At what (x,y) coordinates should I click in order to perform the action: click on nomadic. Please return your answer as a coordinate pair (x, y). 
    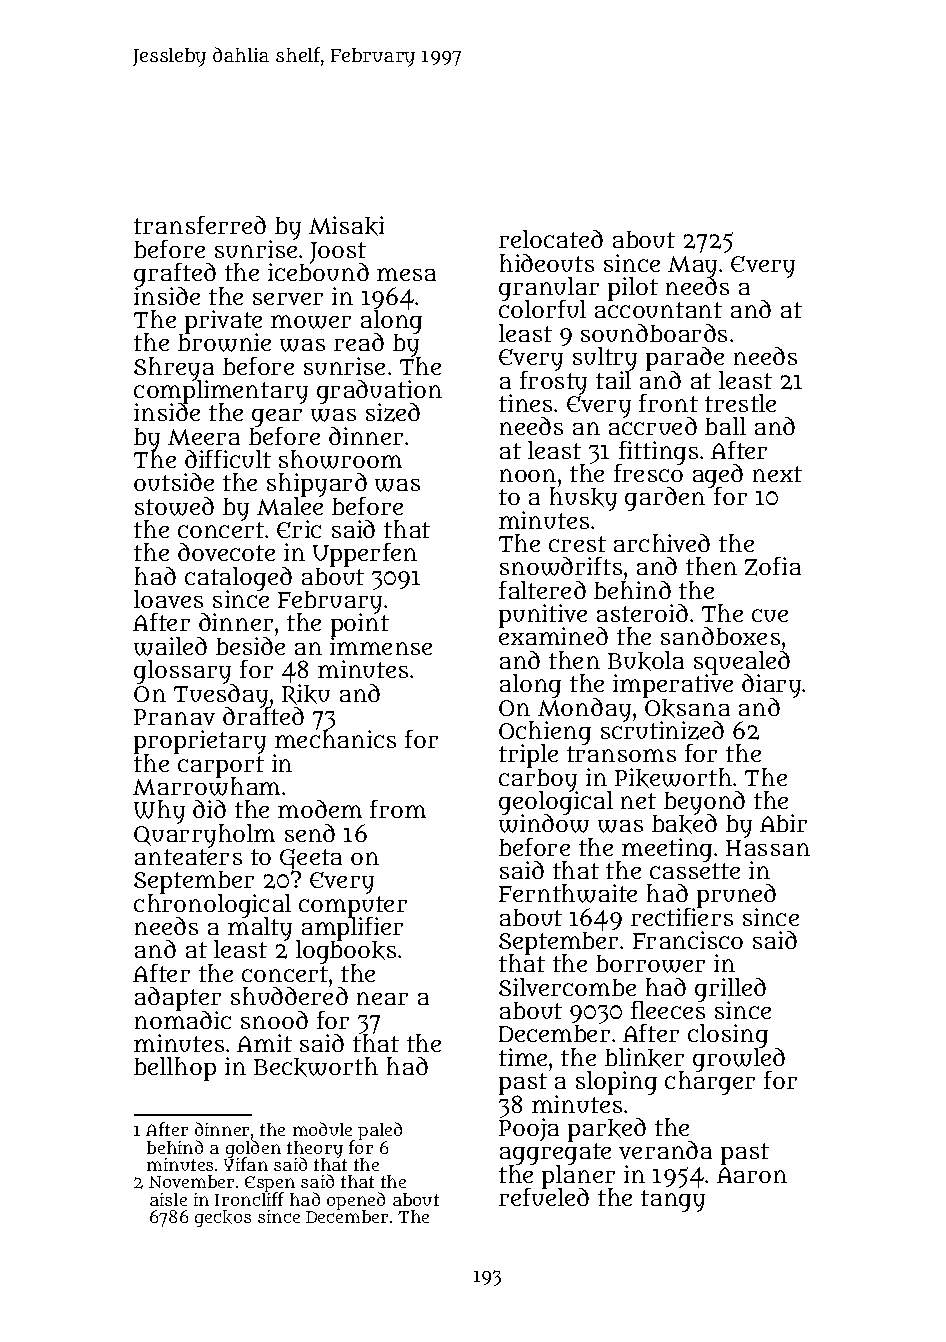
    Looking at the image, I should click on (183, 1020).
